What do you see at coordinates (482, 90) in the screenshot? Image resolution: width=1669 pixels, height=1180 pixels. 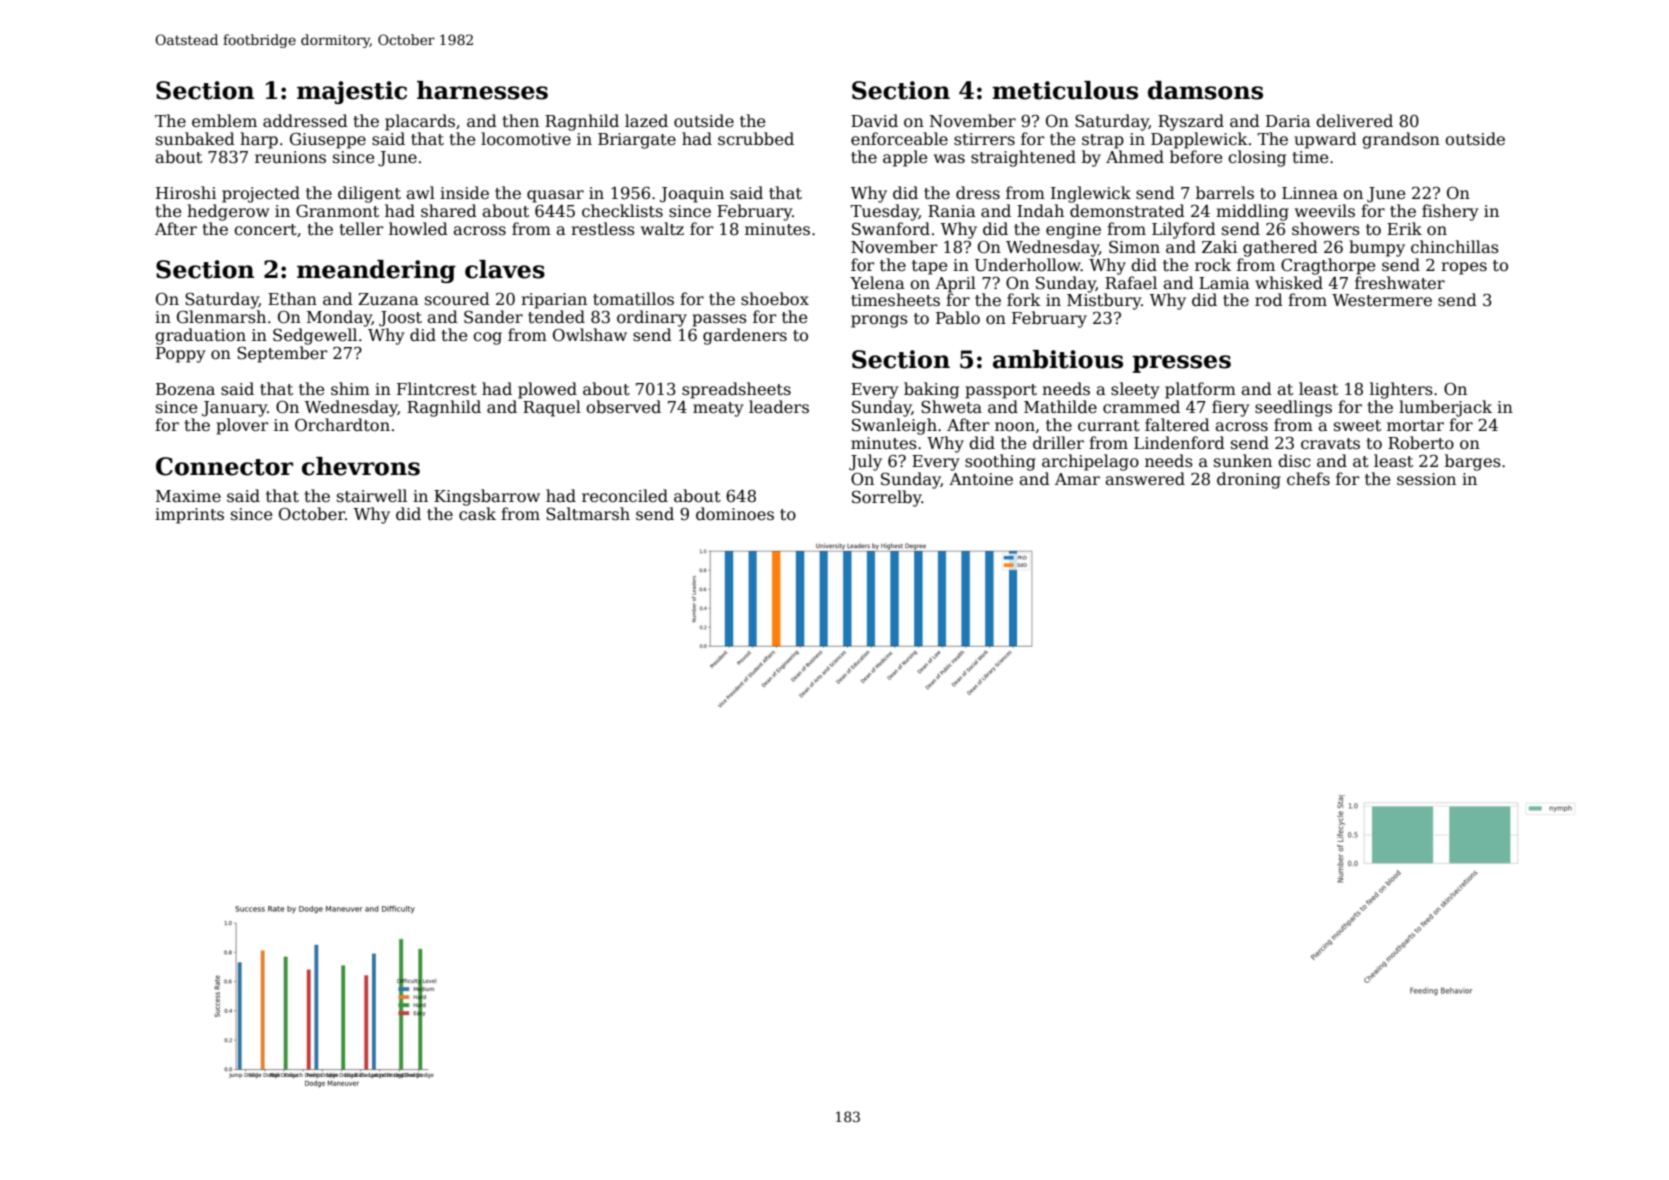 I see `harnesses` at bounding box center [482, 90].
